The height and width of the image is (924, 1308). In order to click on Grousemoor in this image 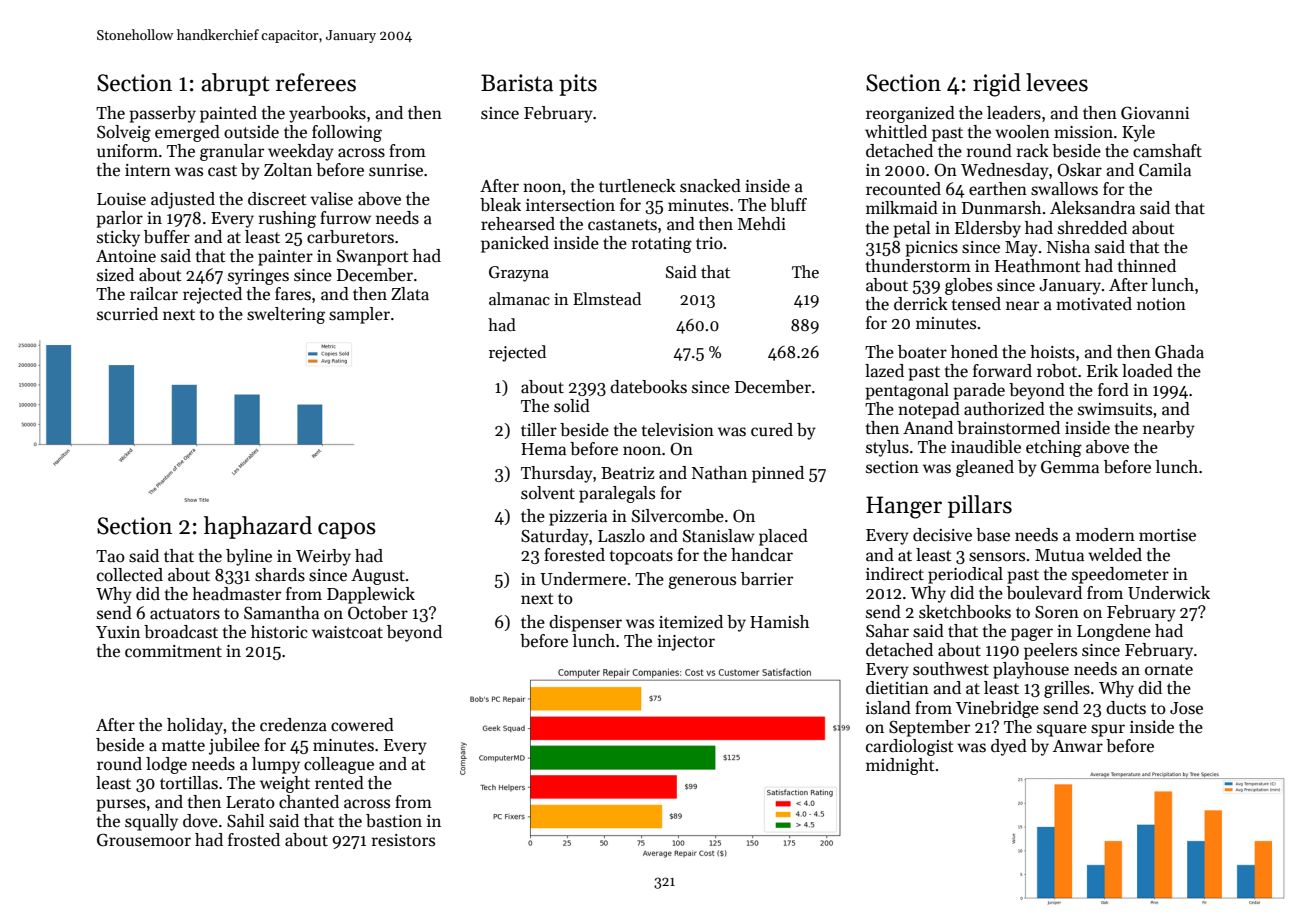, I will do `click(144, 840)`.
